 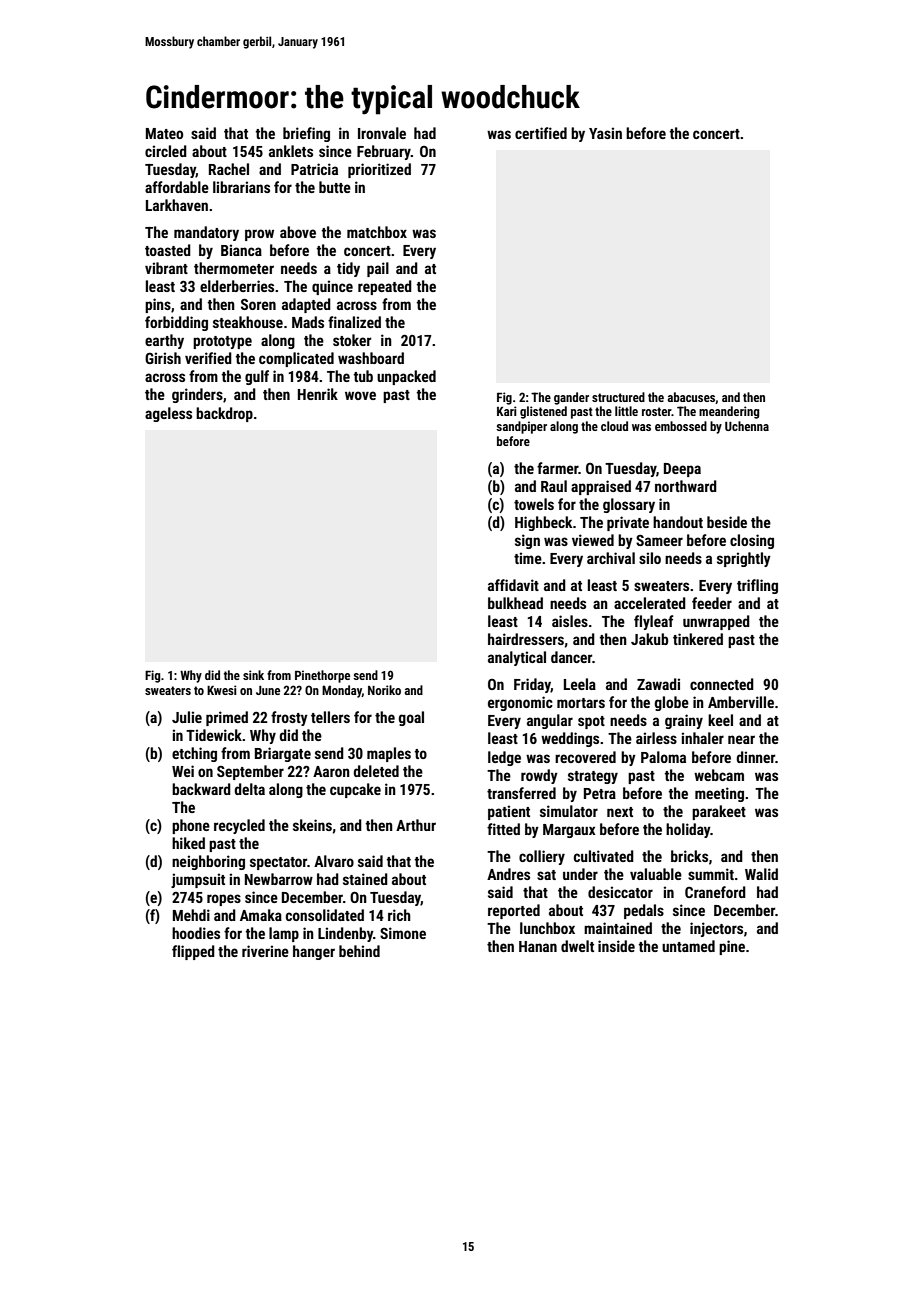 I want to click on summit, so click(x=711, y=874).
